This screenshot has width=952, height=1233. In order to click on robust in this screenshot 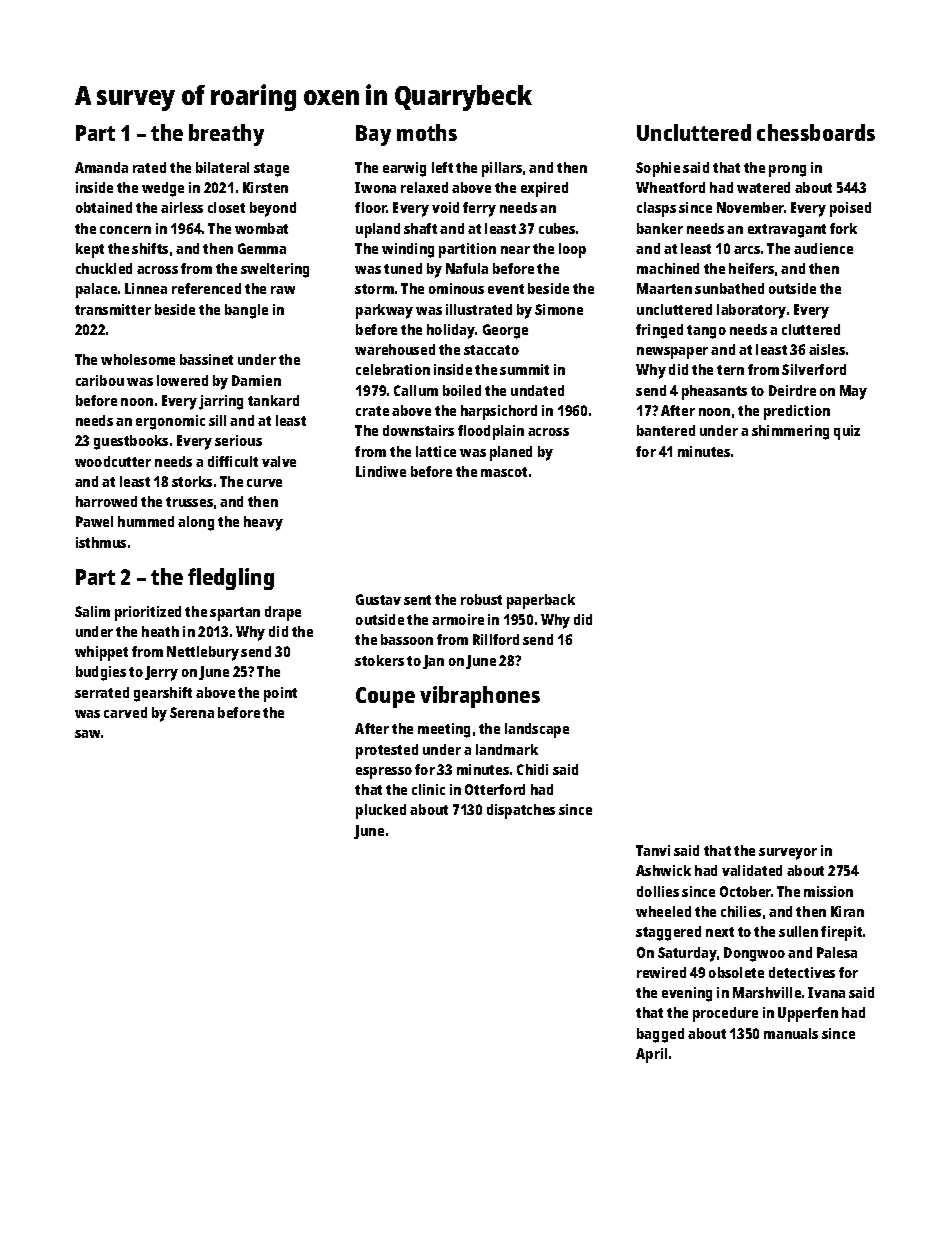, I will do `click(481, 599)`.
